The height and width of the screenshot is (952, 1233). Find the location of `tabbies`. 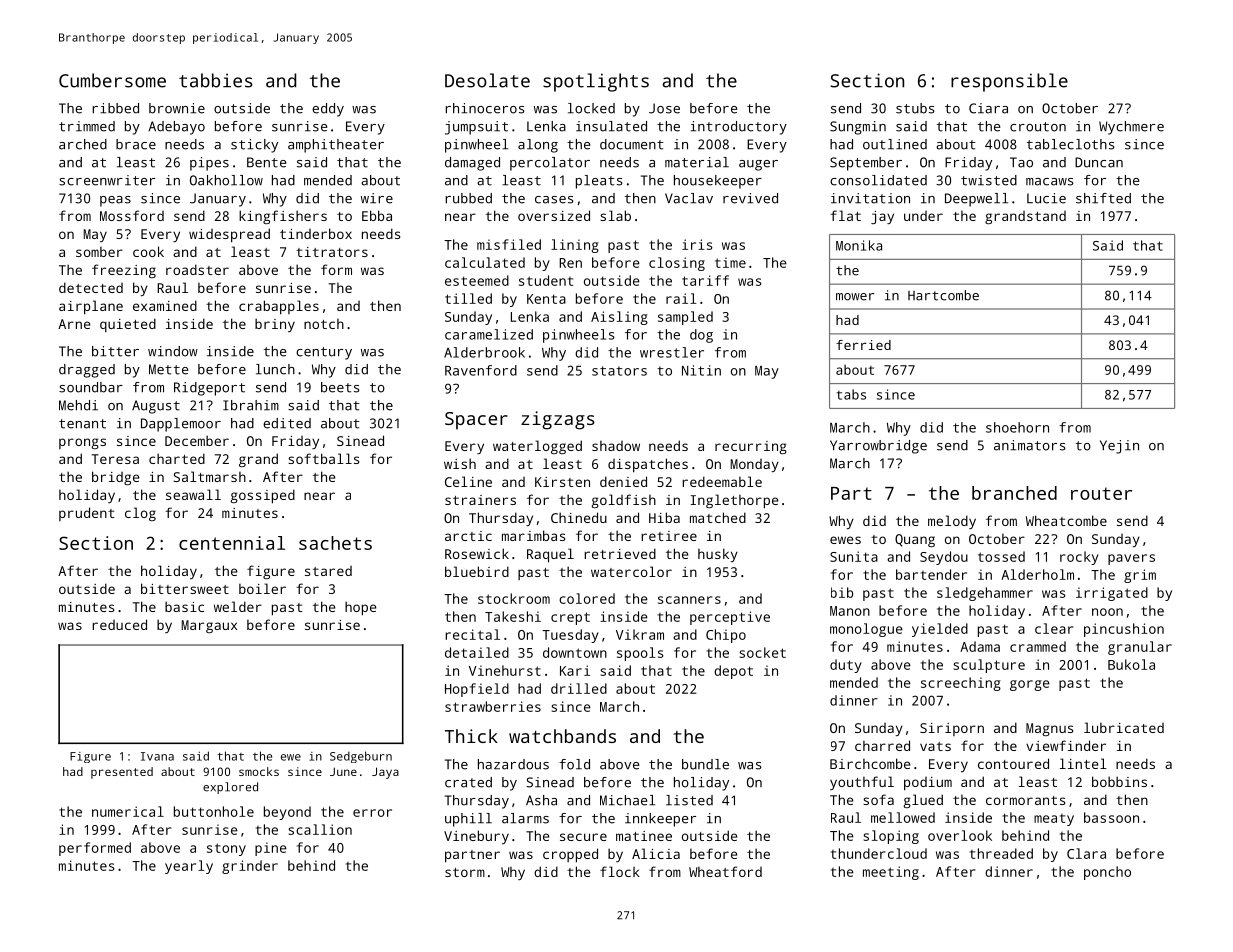

tabbies is located at coordinates (216, 80).
